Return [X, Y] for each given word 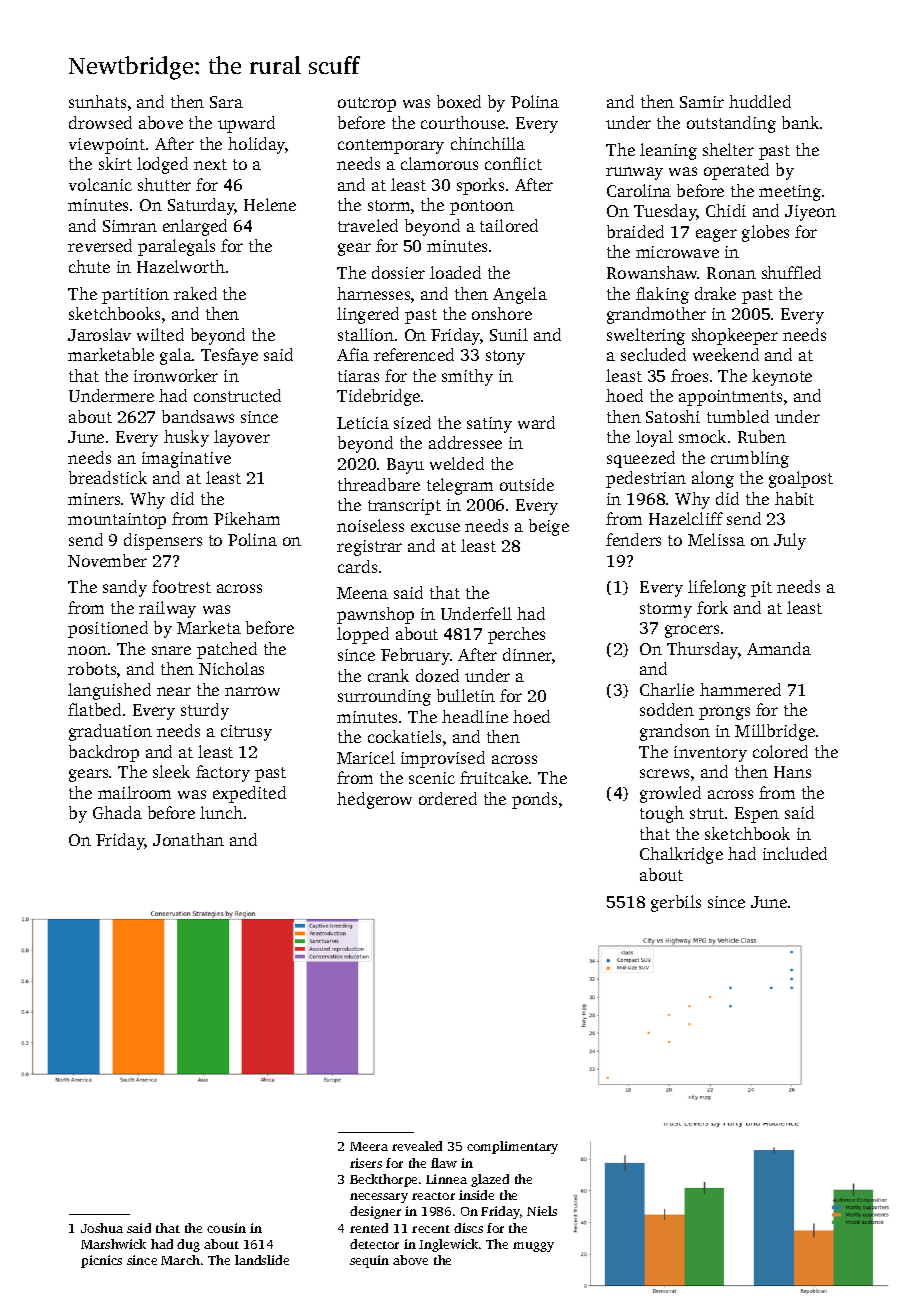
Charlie [667, 689]
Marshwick [113, 1244]
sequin [369, 1261]
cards [357, 566]
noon [87, 650]
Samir [702, 102]
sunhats [97, 101]
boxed [459, 101]
